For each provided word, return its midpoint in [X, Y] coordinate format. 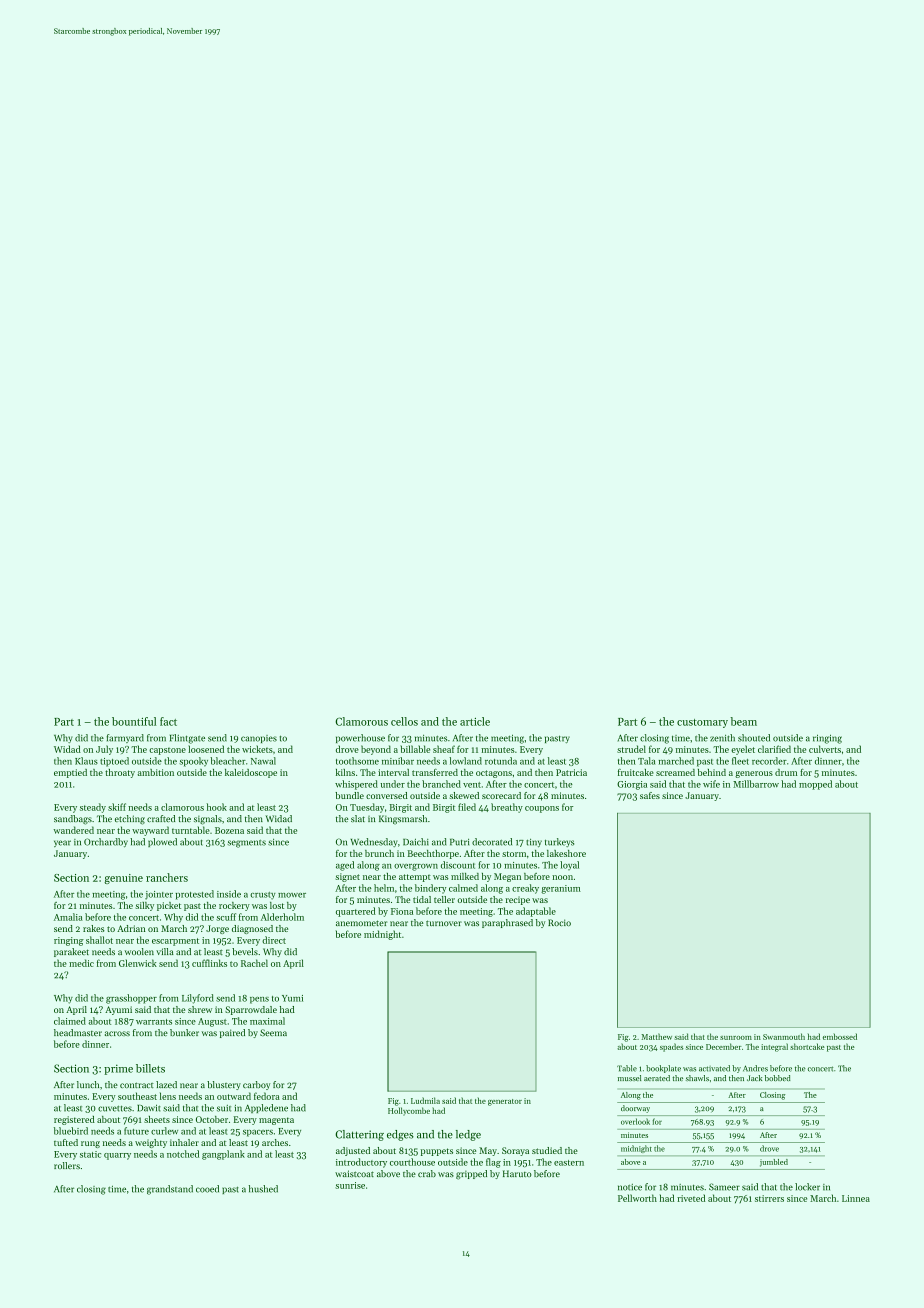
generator [505, 1102]
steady [93, 808]
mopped [815, 785]
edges [400, 1135]
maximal [267, 1021]
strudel [631, 749]
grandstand [170, 1190]
